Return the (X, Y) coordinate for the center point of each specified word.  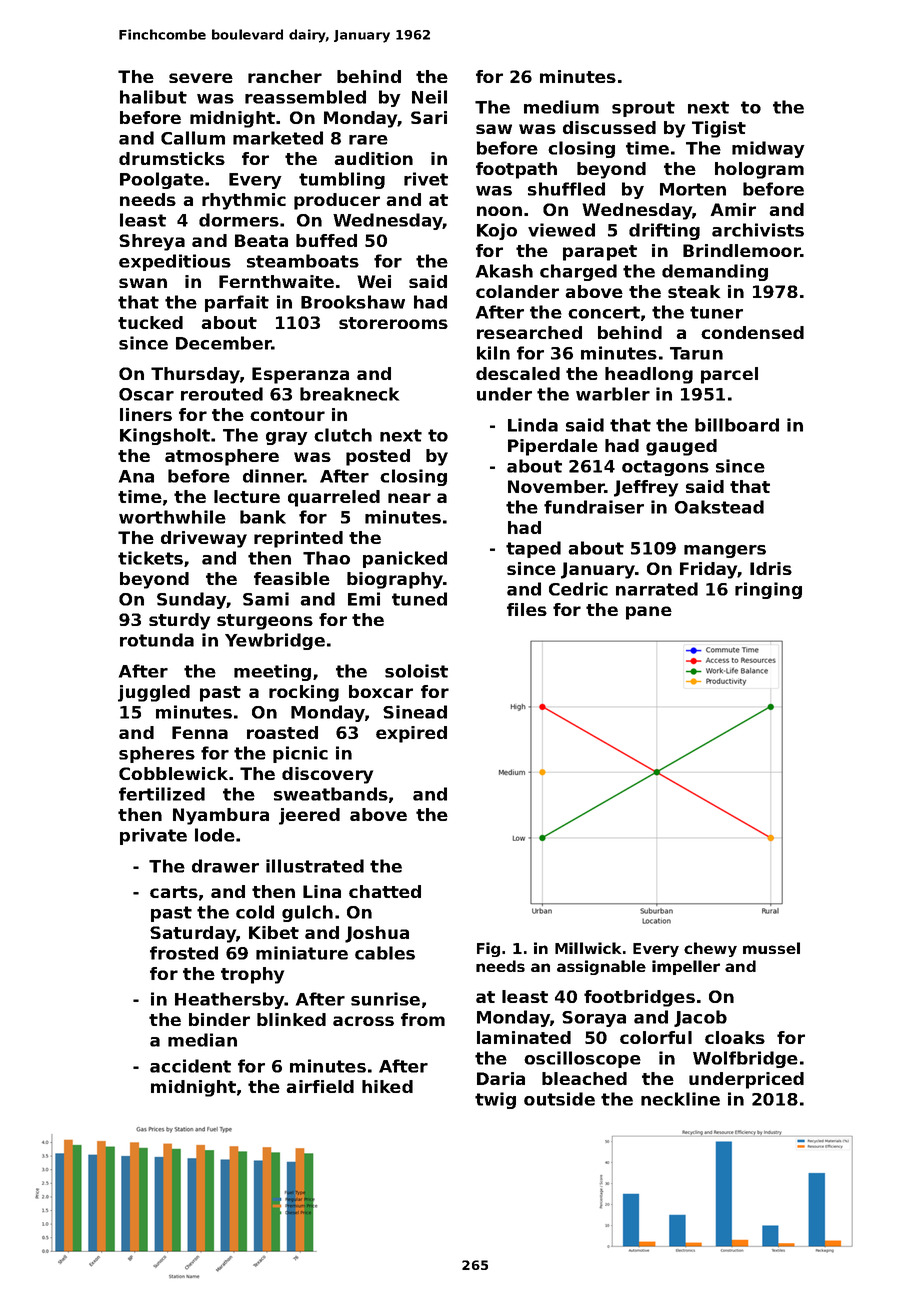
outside (559, 1099)
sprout (643, 109)
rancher (285, 76)
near (409, 498)
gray (287, 438)
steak (694, 291)
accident (190, 1066)
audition (373, 158)
